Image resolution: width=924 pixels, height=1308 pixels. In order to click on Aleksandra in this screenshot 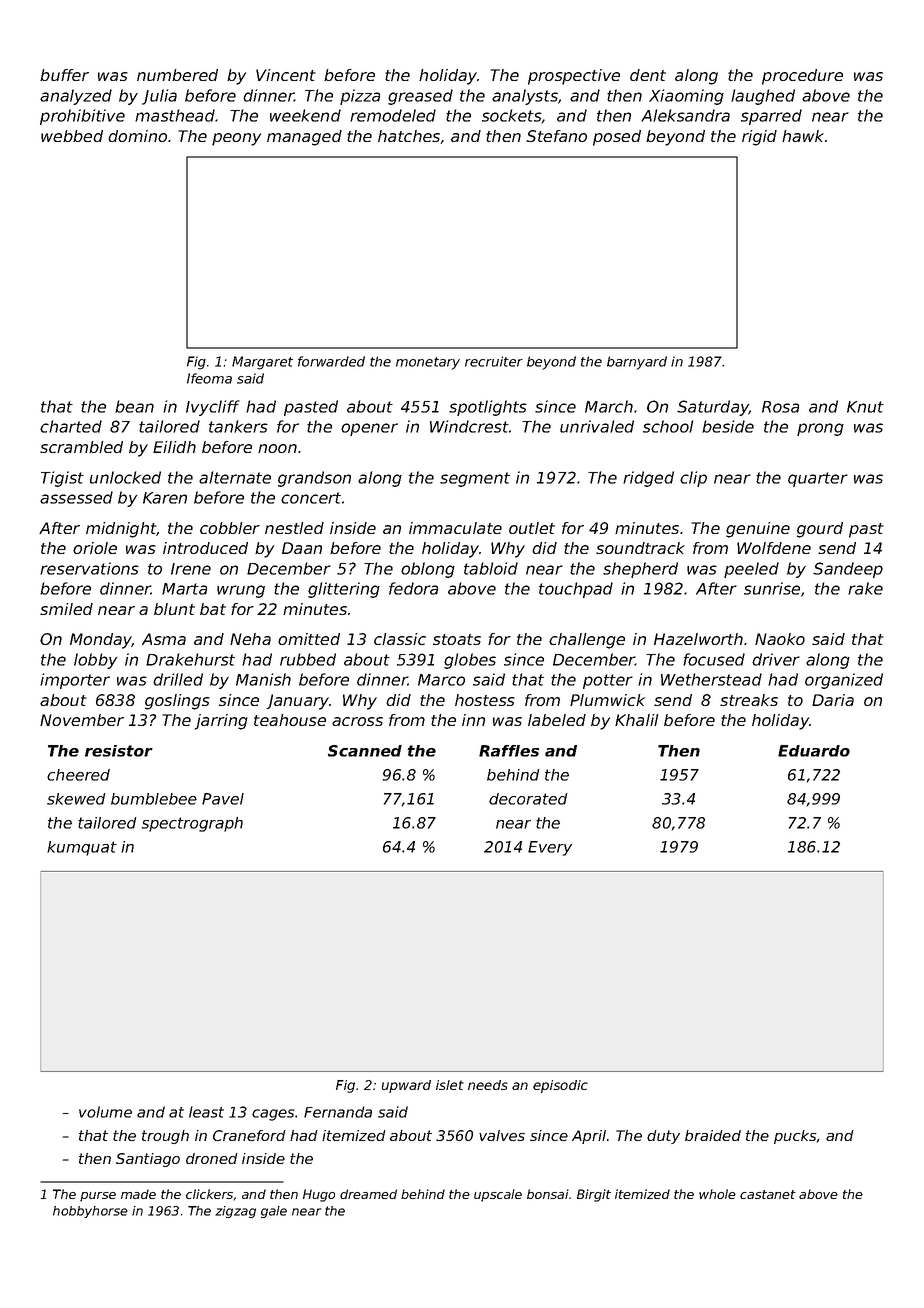, I will do `click(685, 115)`.
